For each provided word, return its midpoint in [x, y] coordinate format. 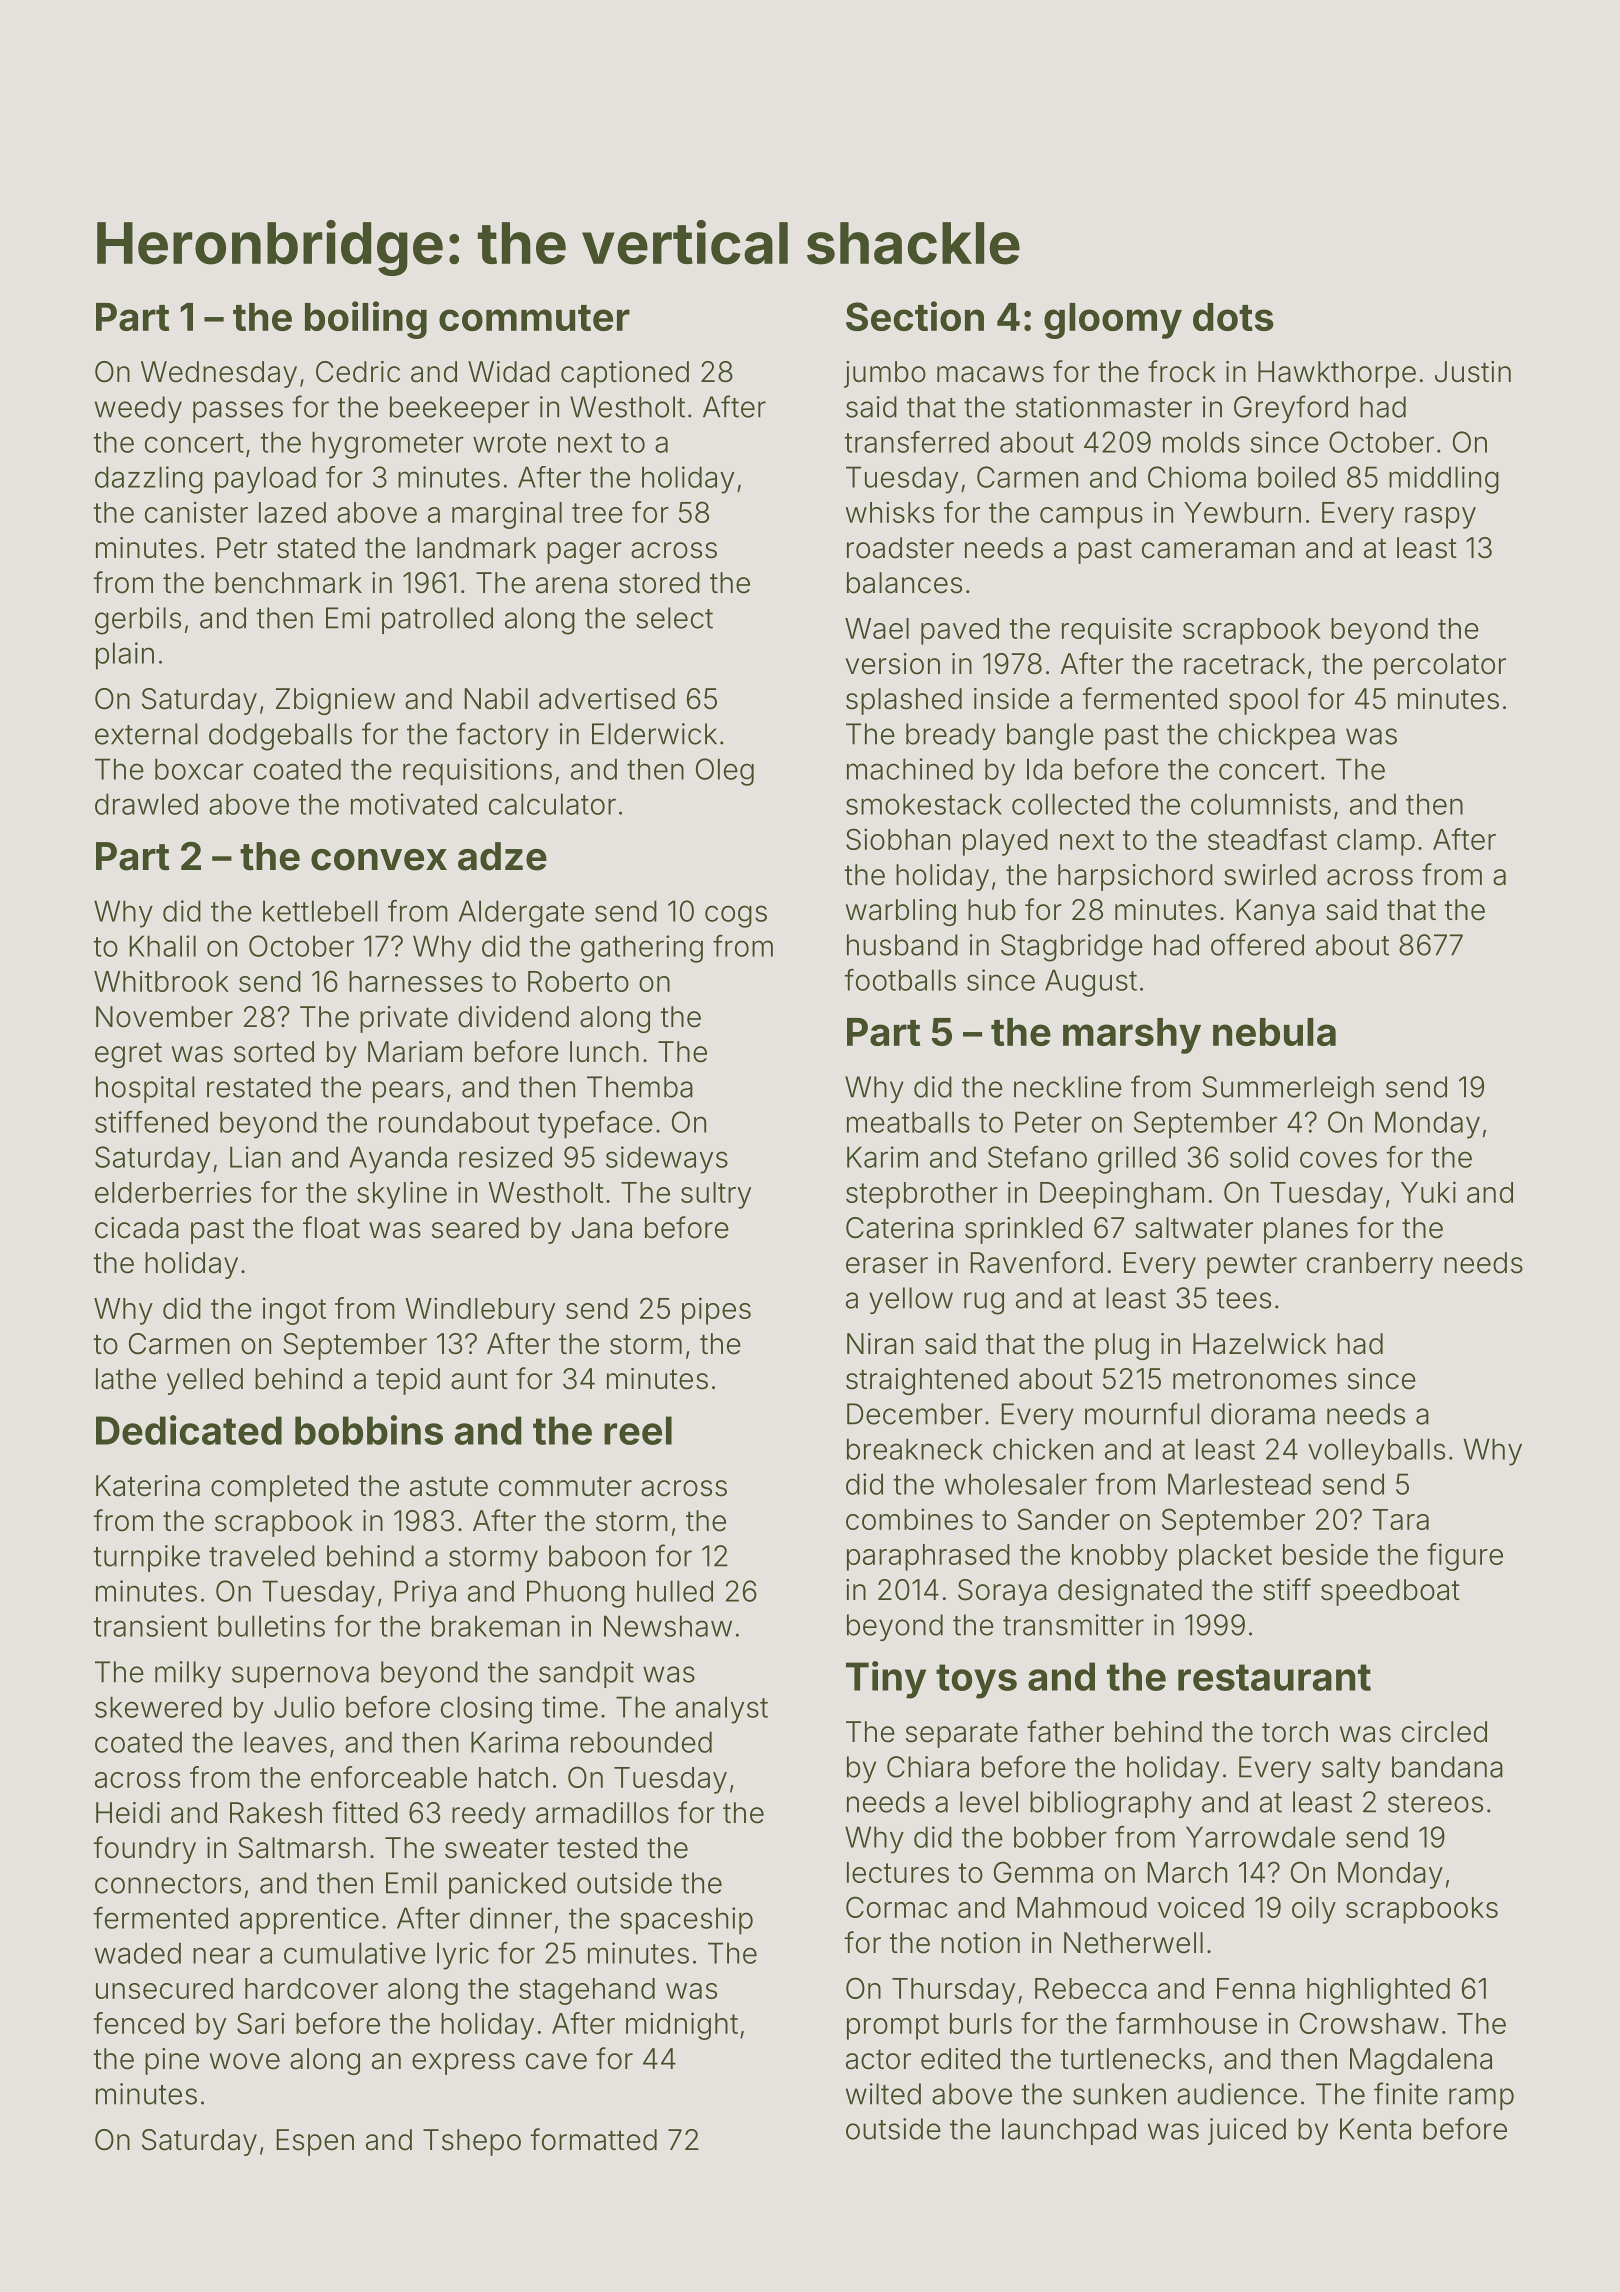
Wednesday [219, 374]
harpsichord [1135, 877]
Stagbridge [1072, 948]
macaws [990, 374]
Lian [255, 1157]
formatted [593, 2139]
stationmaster [1104, 407]
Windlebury [480, 1311]
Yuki [1428, 1192]
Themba [640, 1087]
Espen [315, 2142]
